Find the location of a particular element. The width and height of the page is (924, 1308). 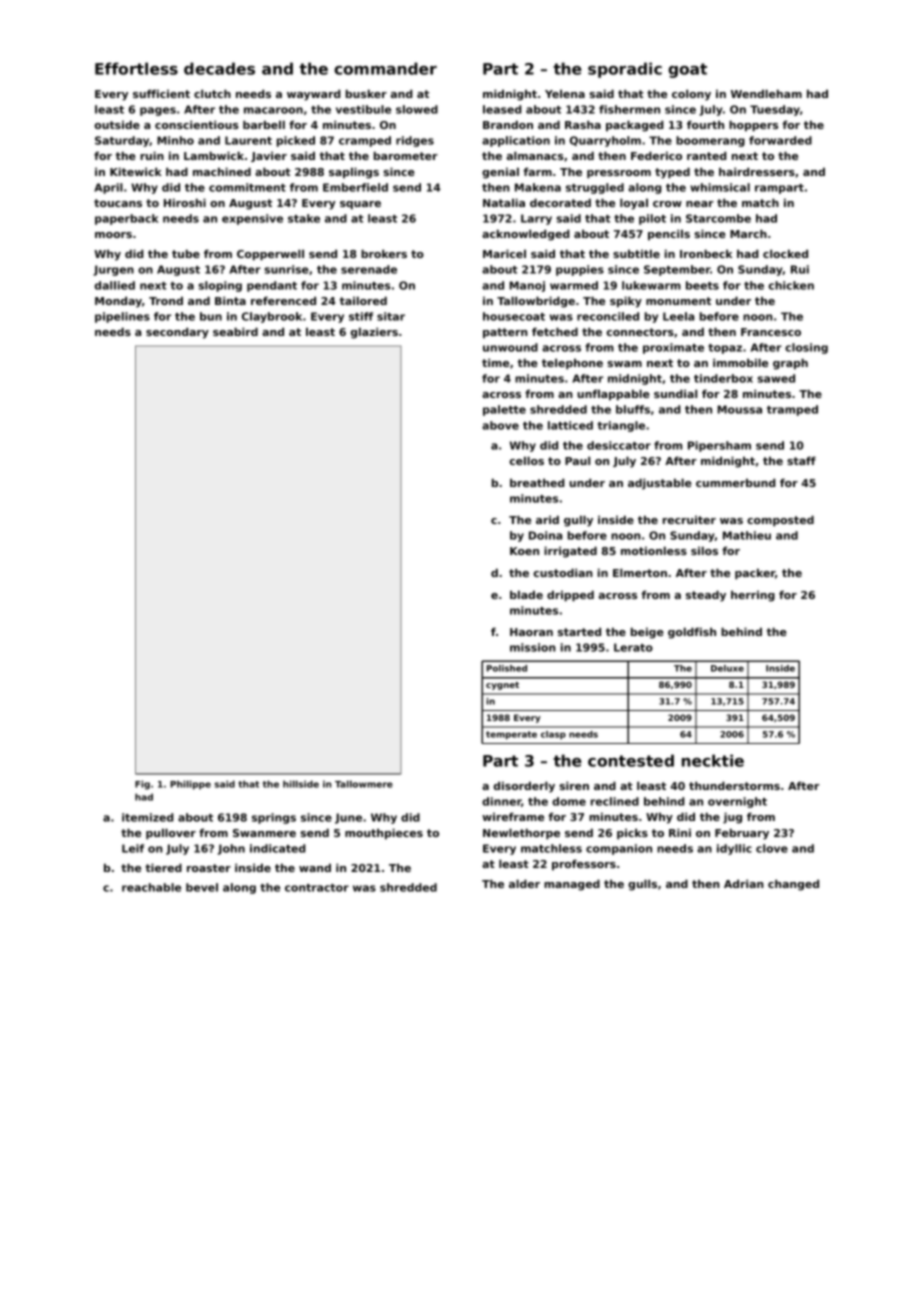

Fig is located at coordinates (142, 785).
